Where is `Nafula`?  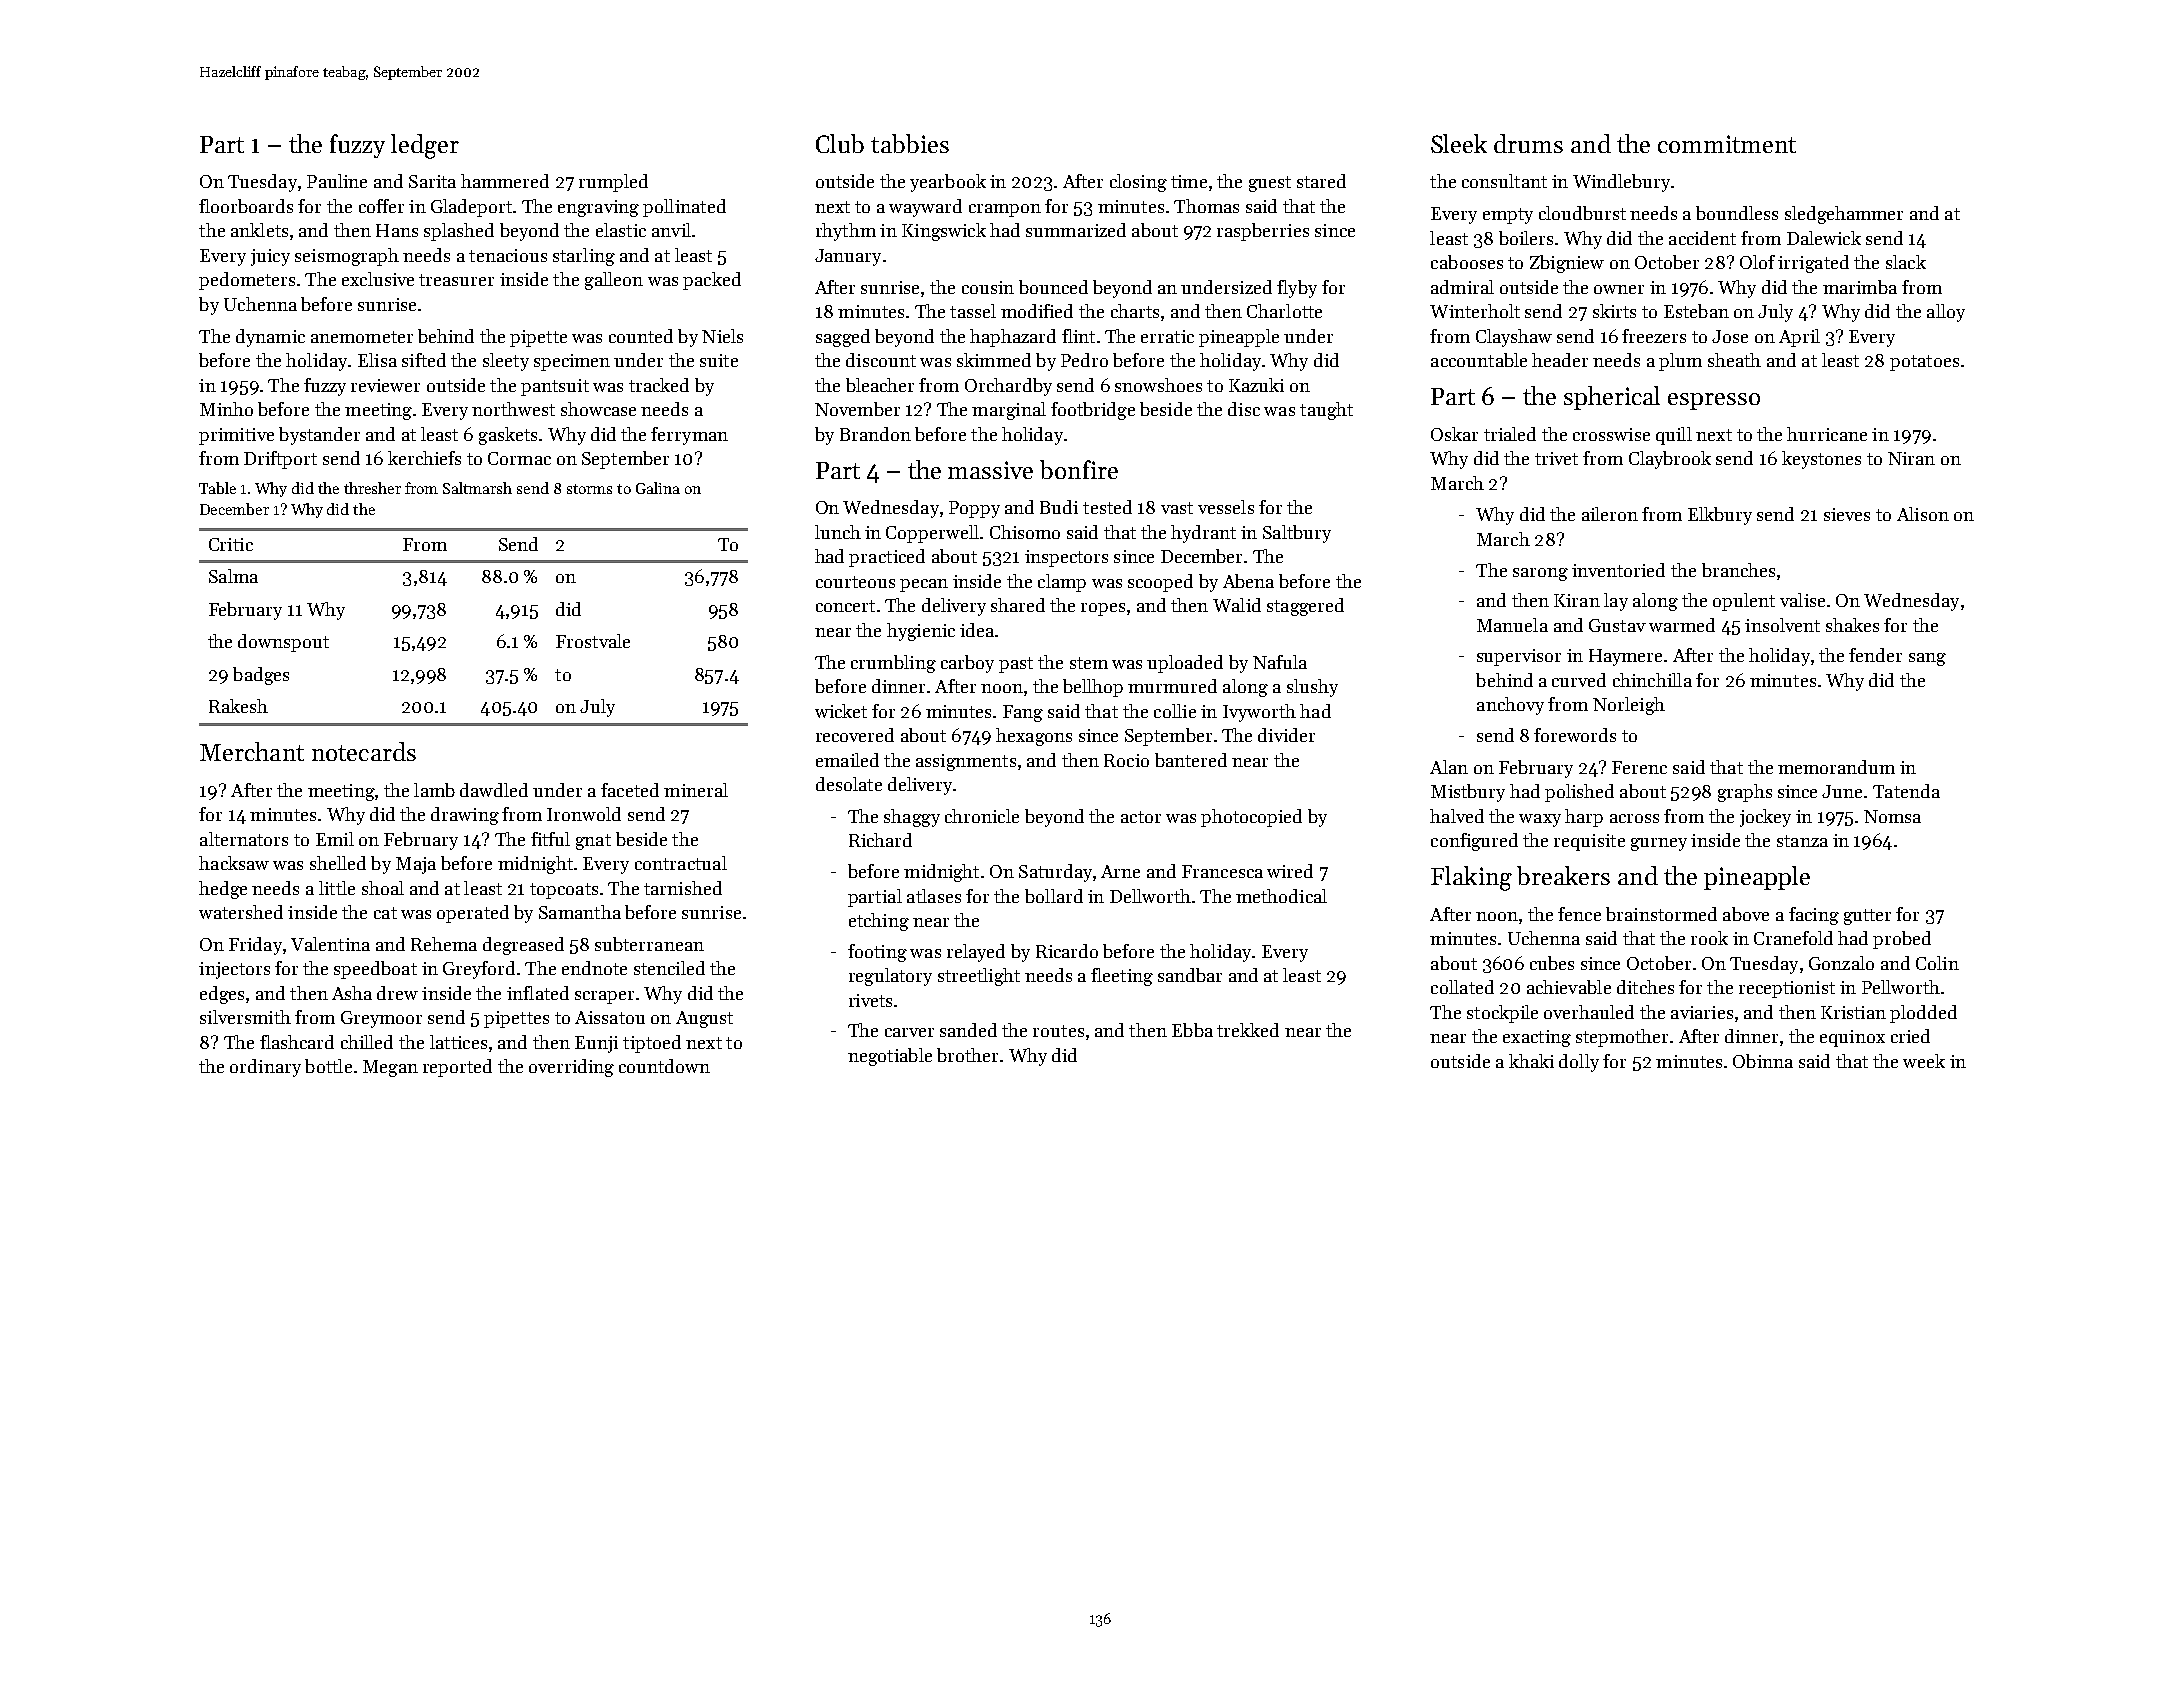
Nafula is located at coordinates (1280, 662).
